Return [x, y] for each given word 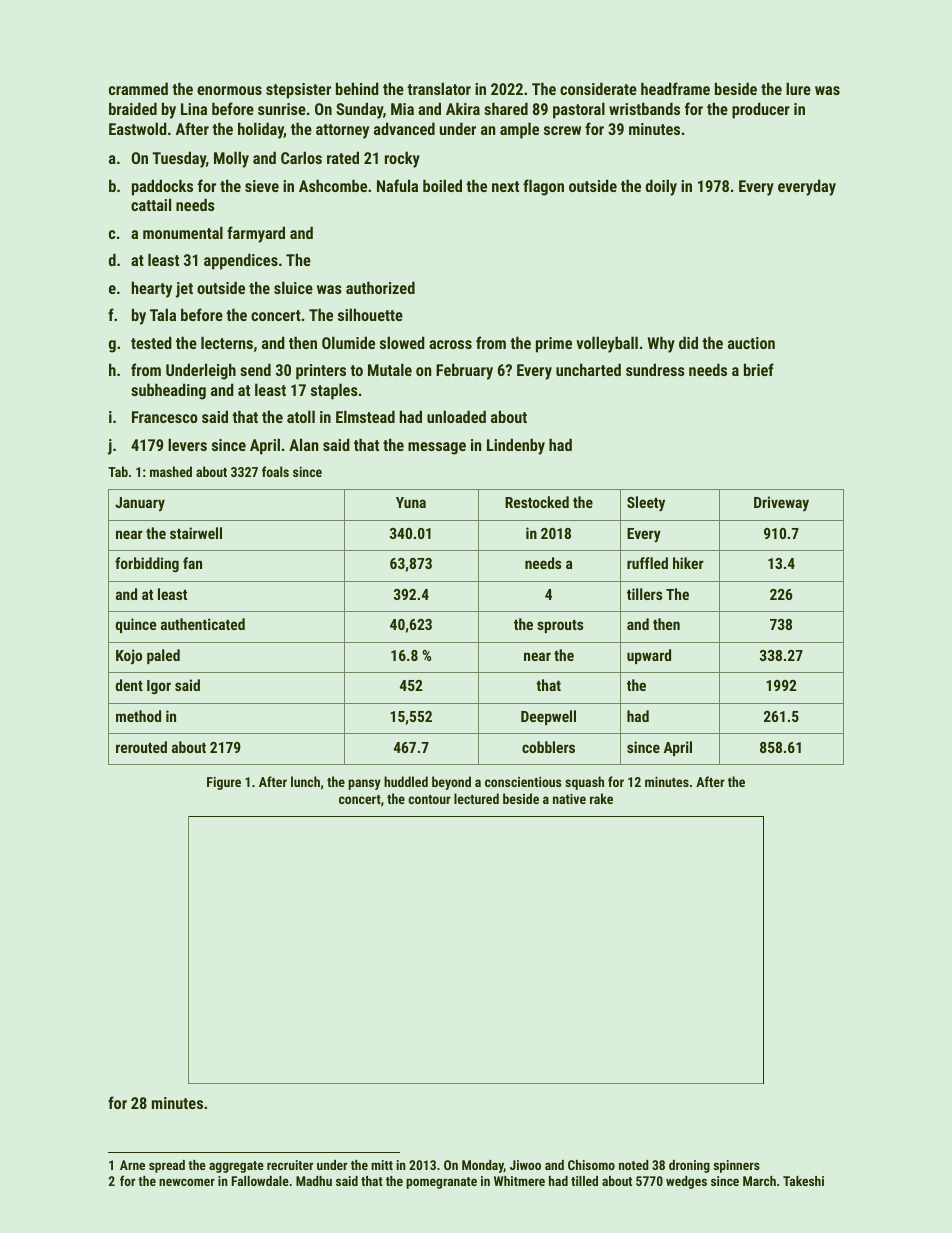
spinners [737, 1166]
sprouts [560, 626]
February [464, 371]
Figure [224, 783]
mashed [171, 471]
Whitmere [519, 1181]
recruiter [290, 1165]
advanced [404, 128]
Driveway [781, 503]
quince [136, 625]
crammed [138, 88]
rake [601, 798]
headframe [675, 88]
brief [759, 369]
